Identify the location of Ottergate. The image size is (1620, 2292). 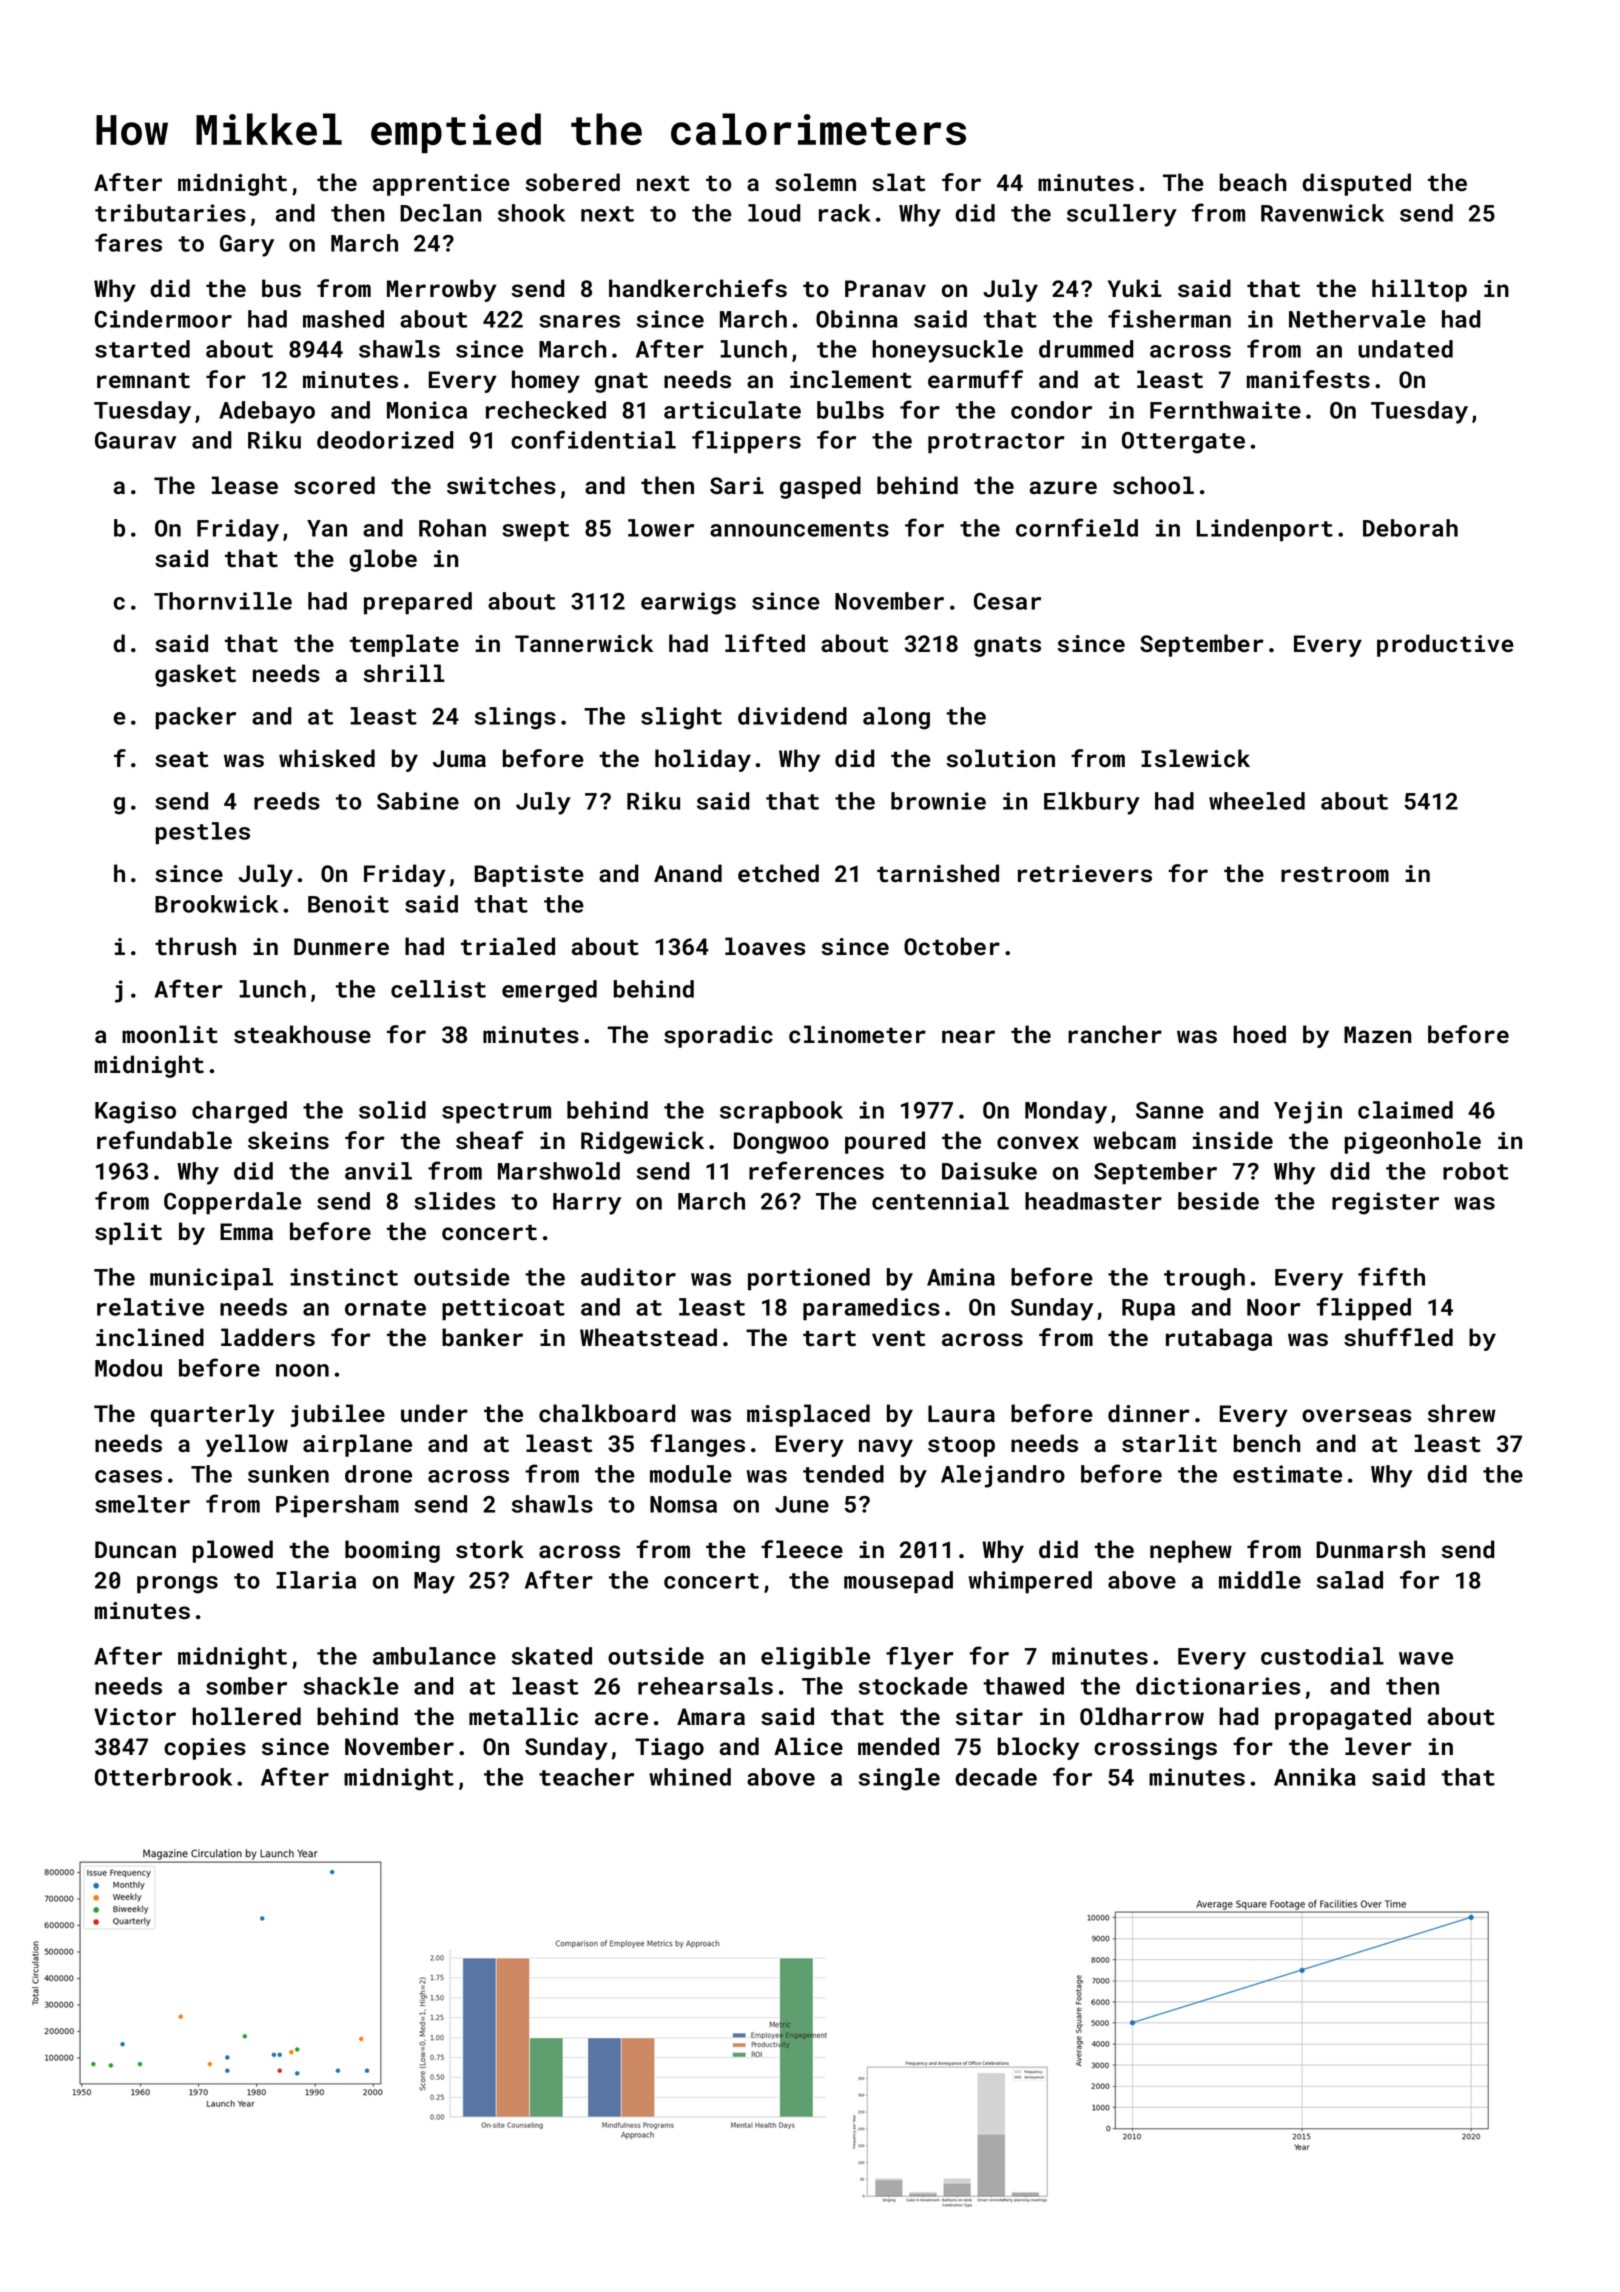
(1183, 443).
